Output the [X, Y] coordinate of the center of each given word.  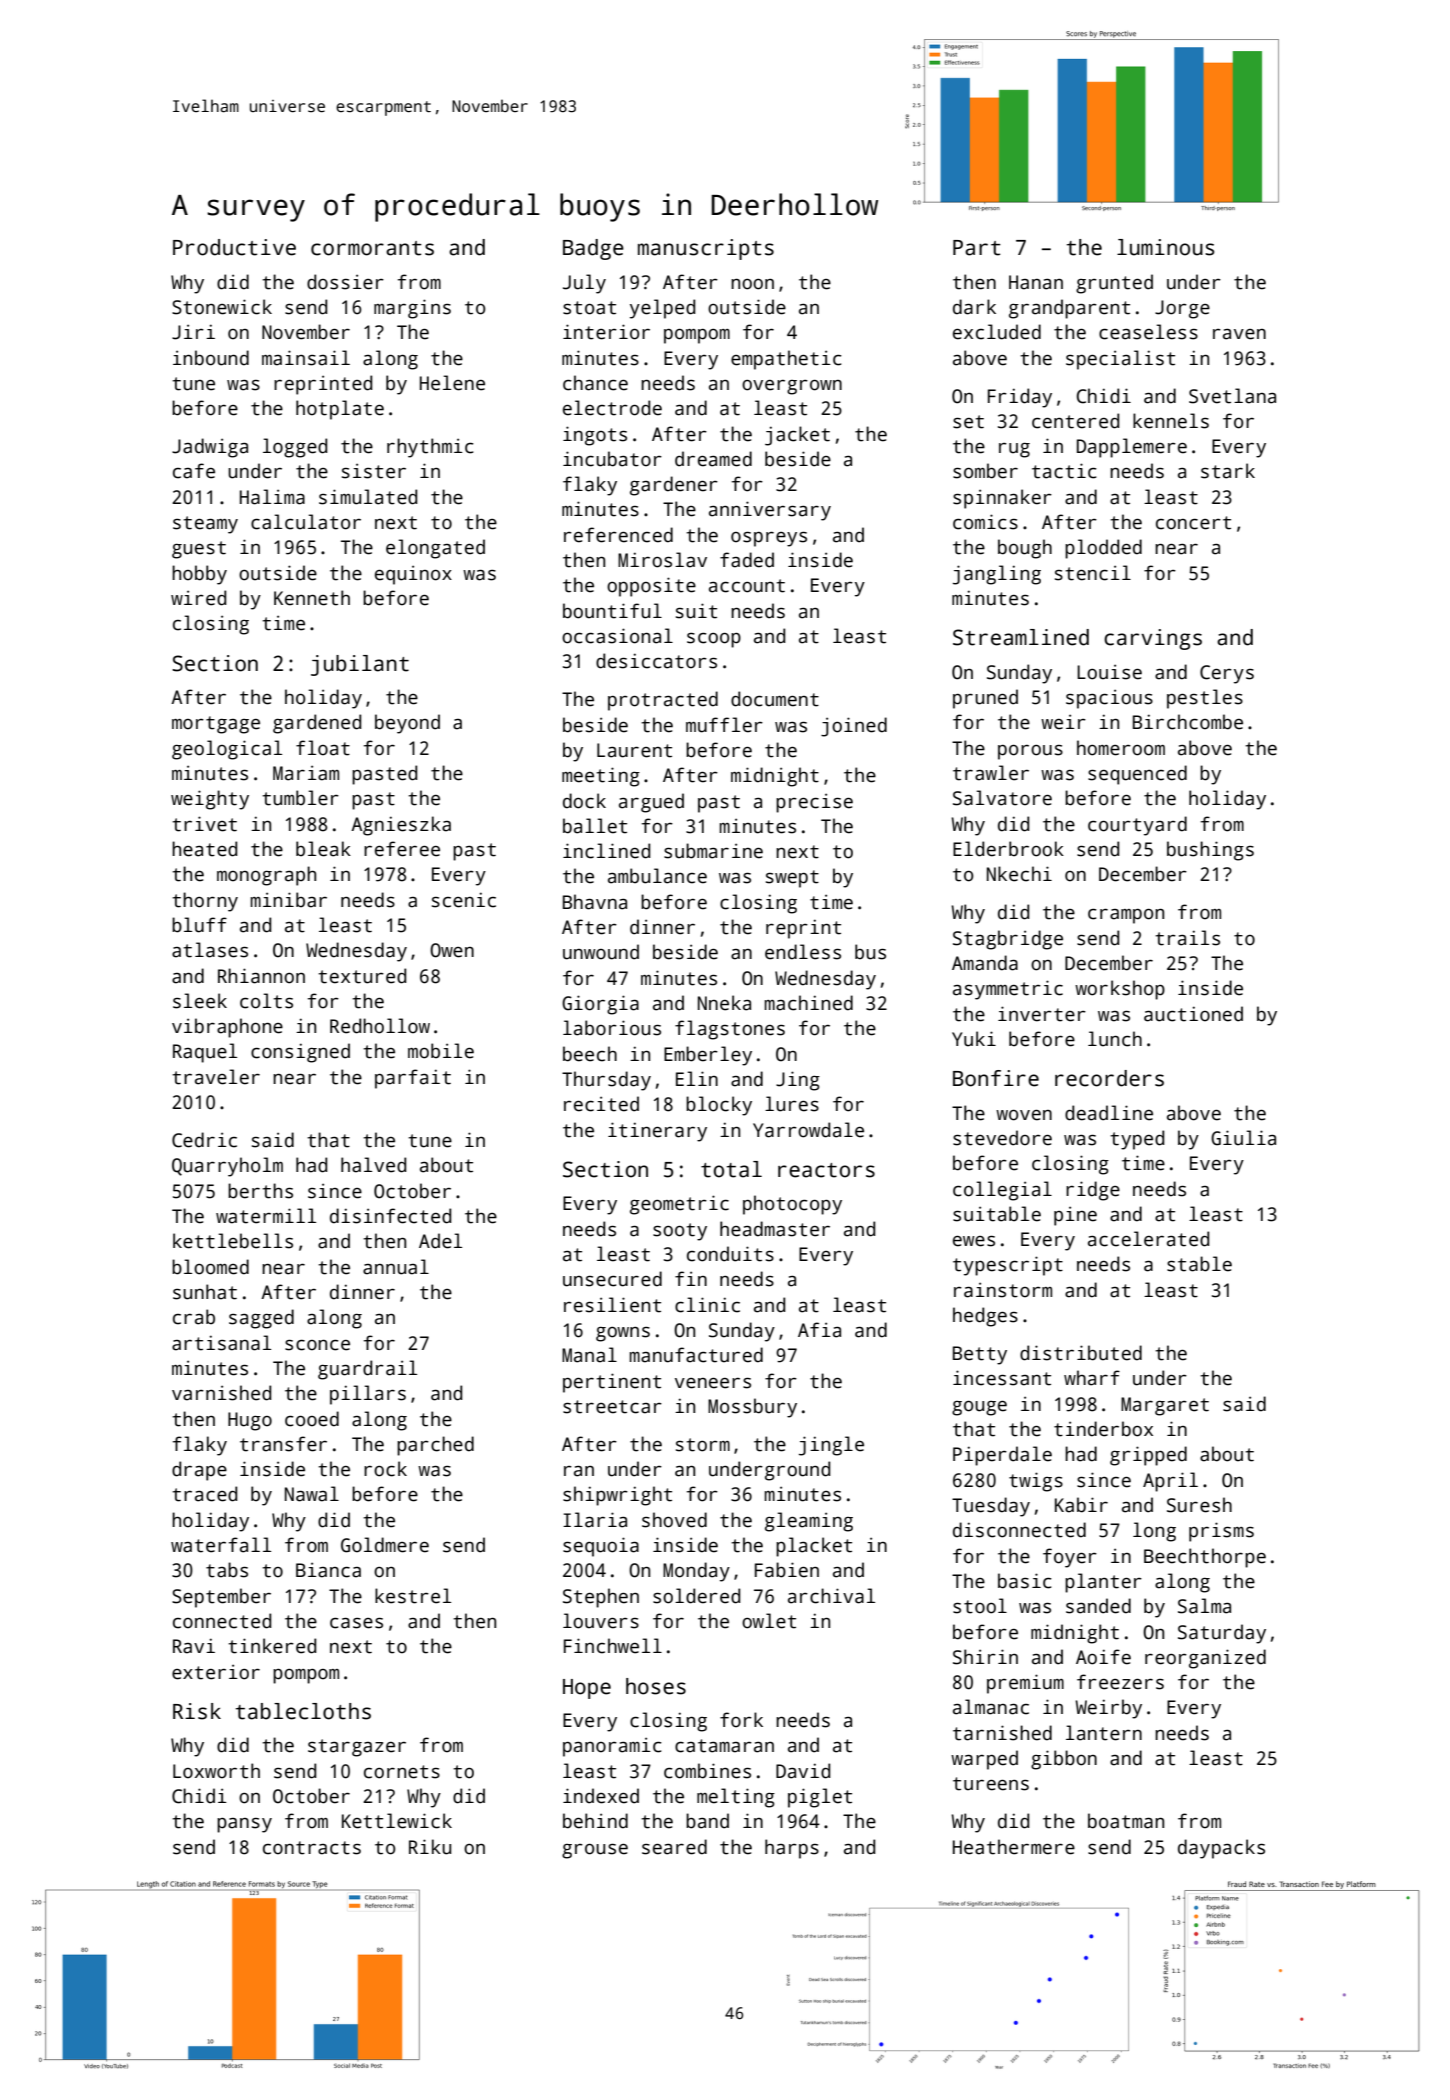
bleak [323, 849]
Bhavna [595, 902]
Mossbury [752, 1408]
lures [792, 1104]
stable [1199, 1264]
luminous [1165, 247]
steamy [205, 525]
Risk [197, 1711]
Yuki [974, 1039]
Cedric [204, 1140]
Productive [234, 247]
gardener [674, 486]
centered [1075, 421]
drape [199, 1471]
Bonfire [996, 1078]
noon [752, 284]
